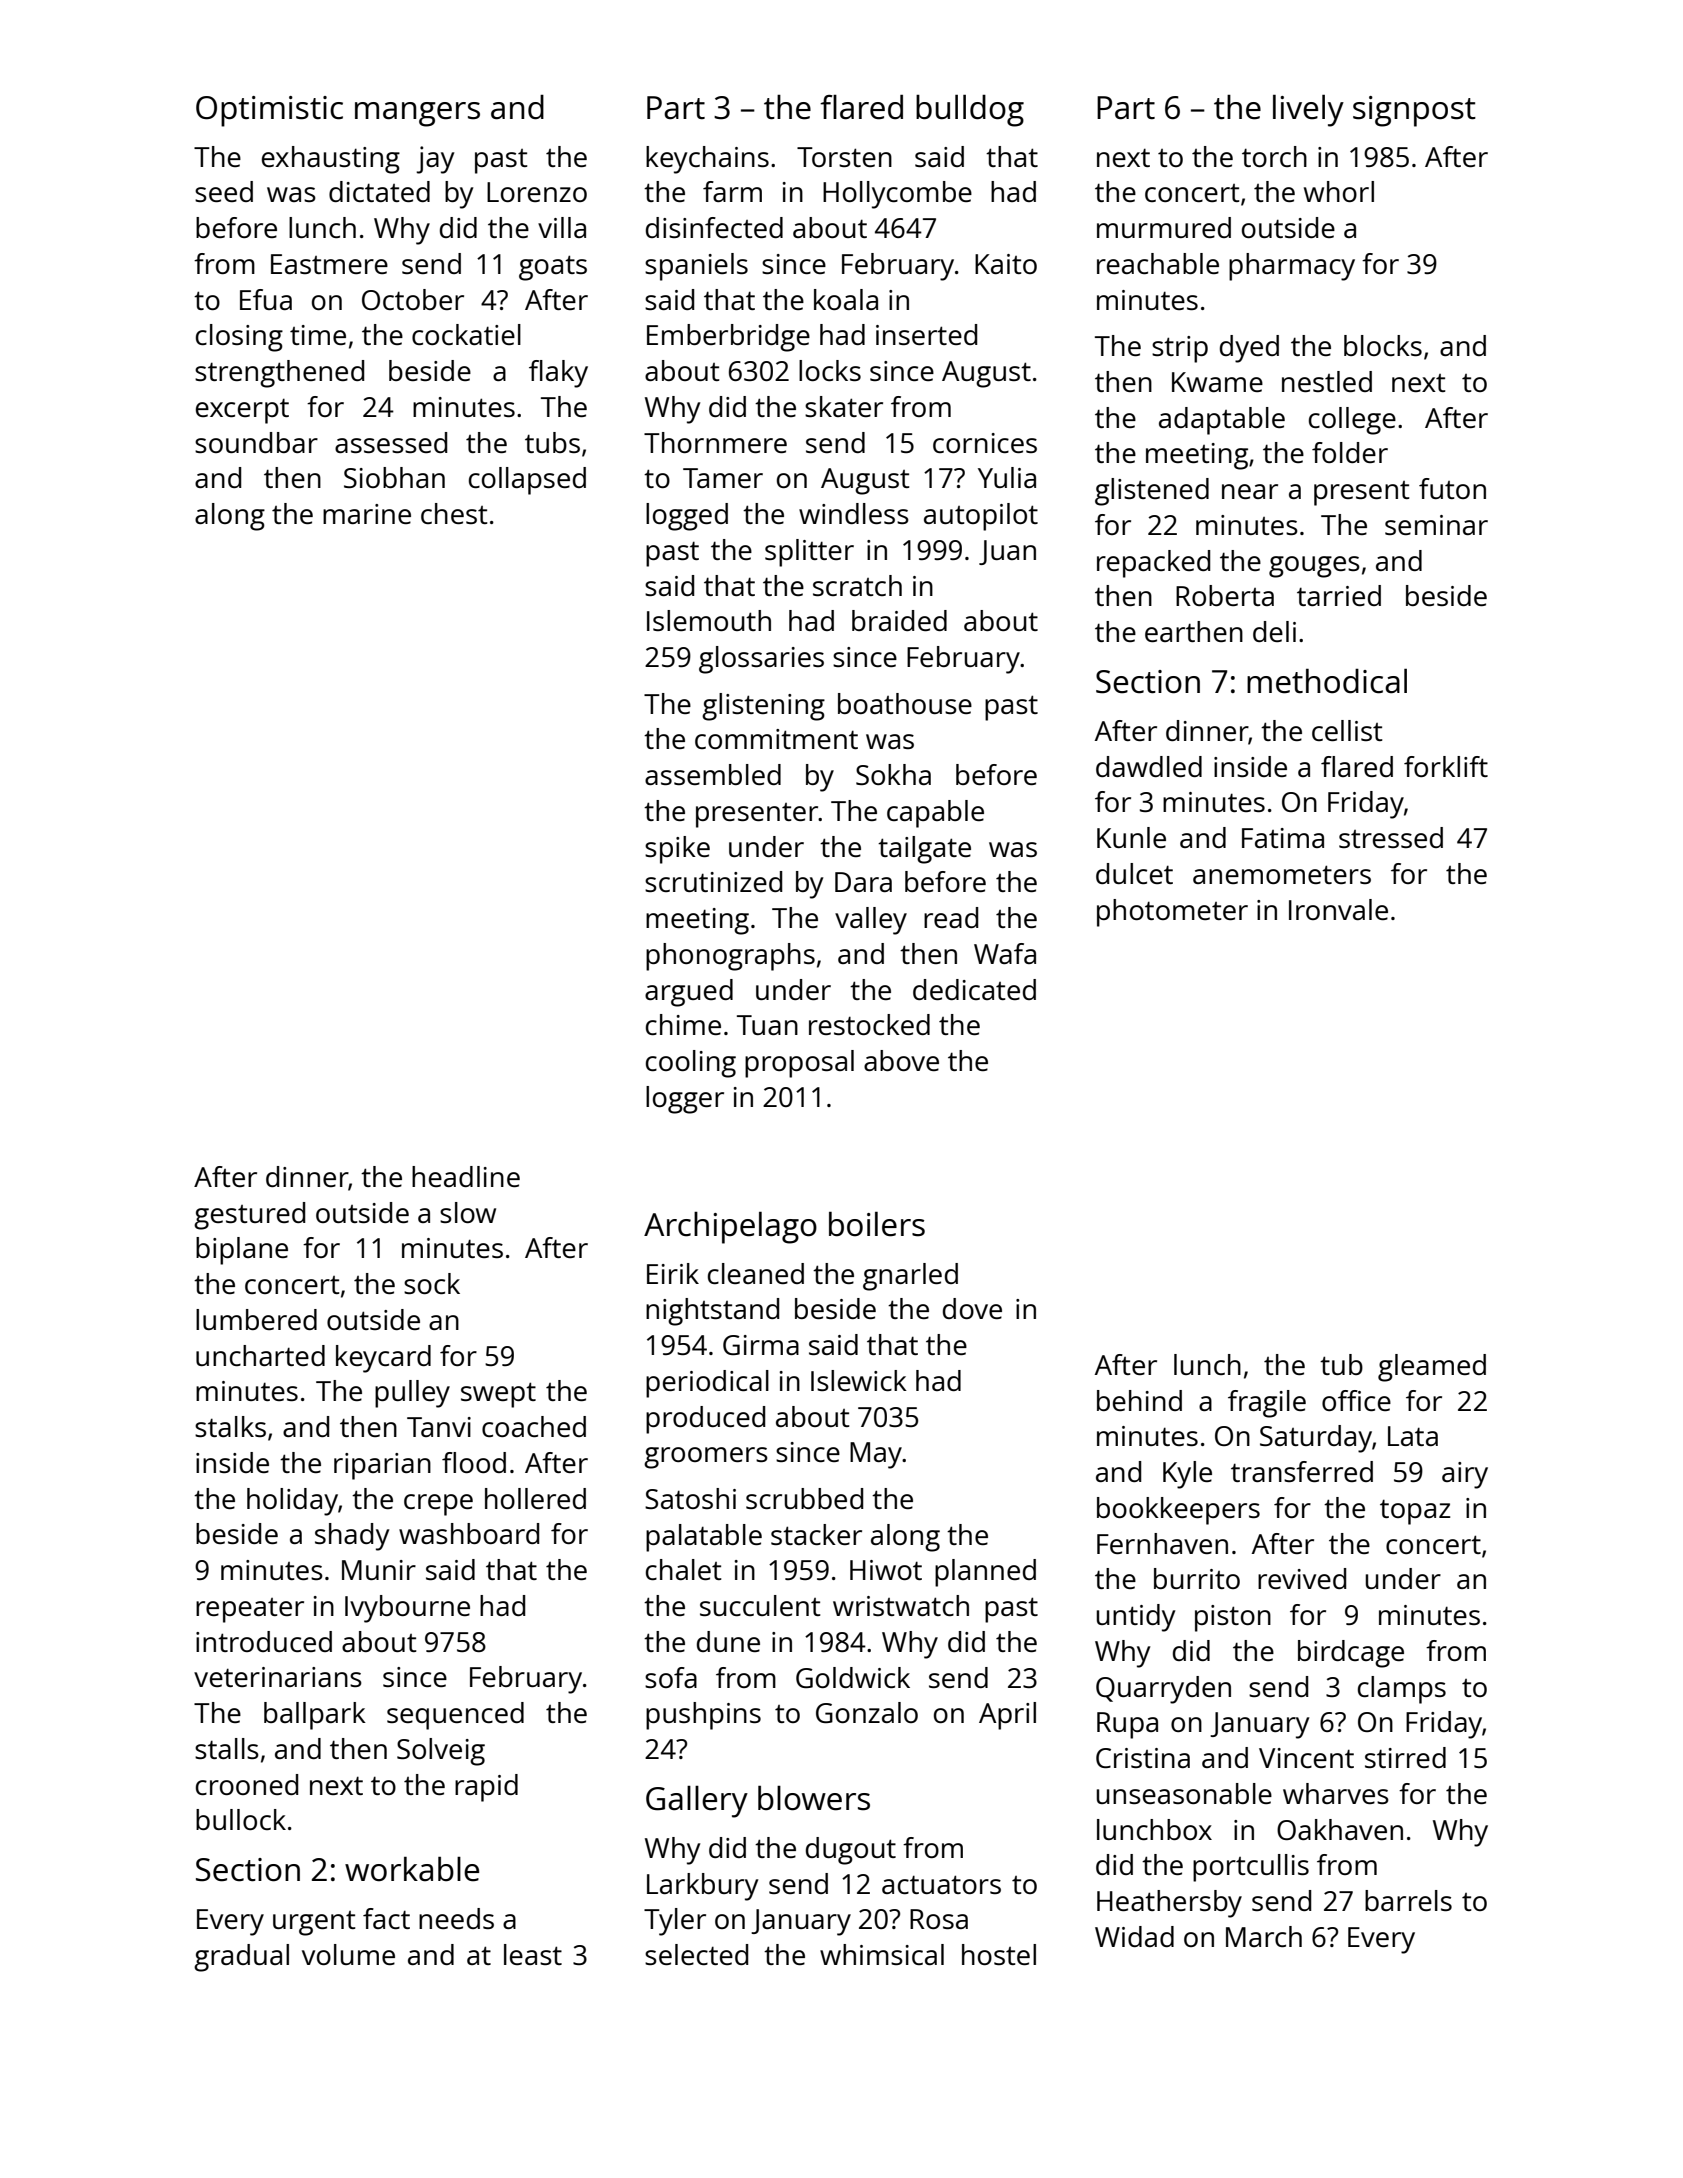 This screenshot has height=2178, width=1683. I want to click on Islewick, so click(859, 1380).
